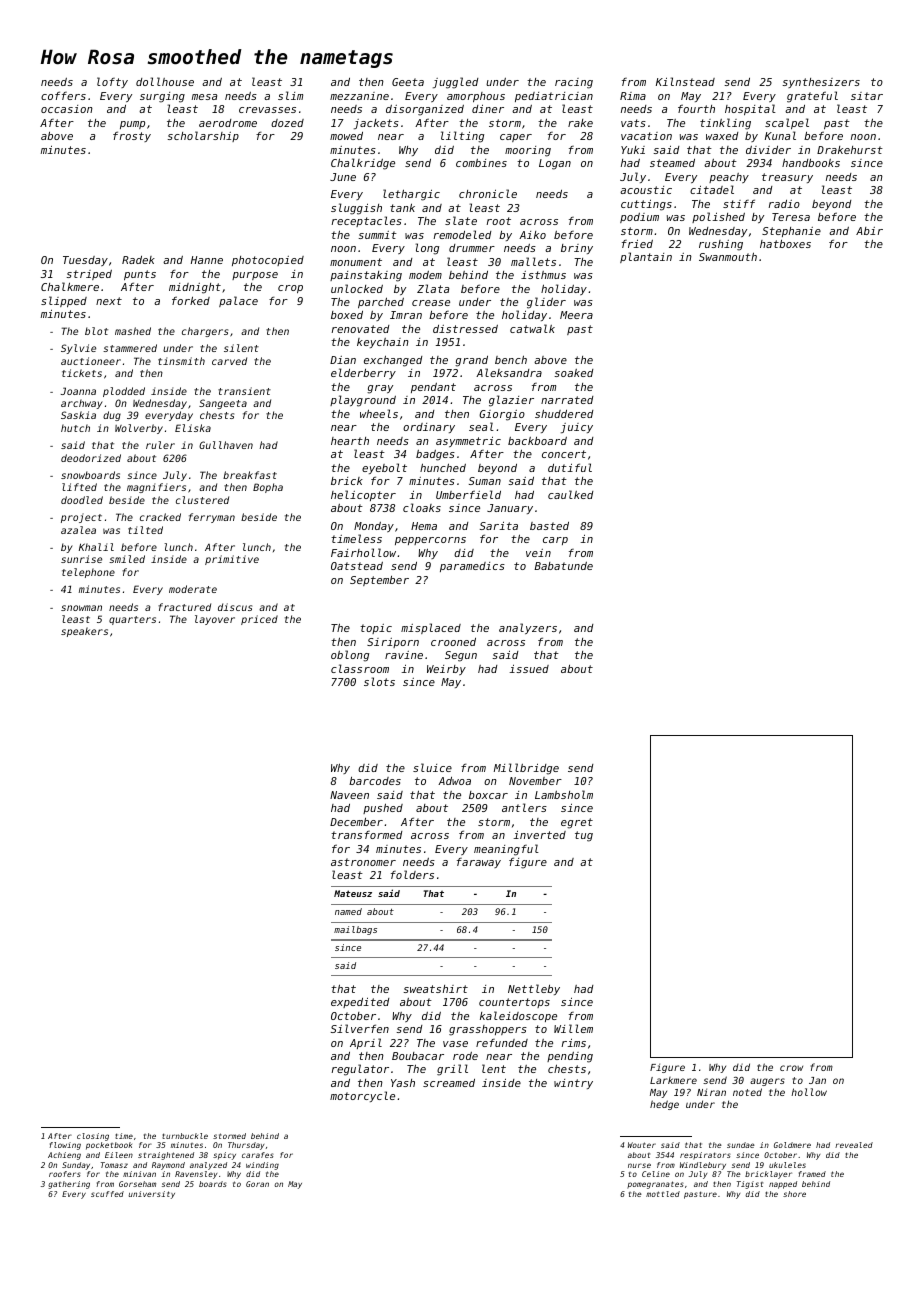  Describe the element at coordinates (516, 138) in the page. I see `caper` at that location.
